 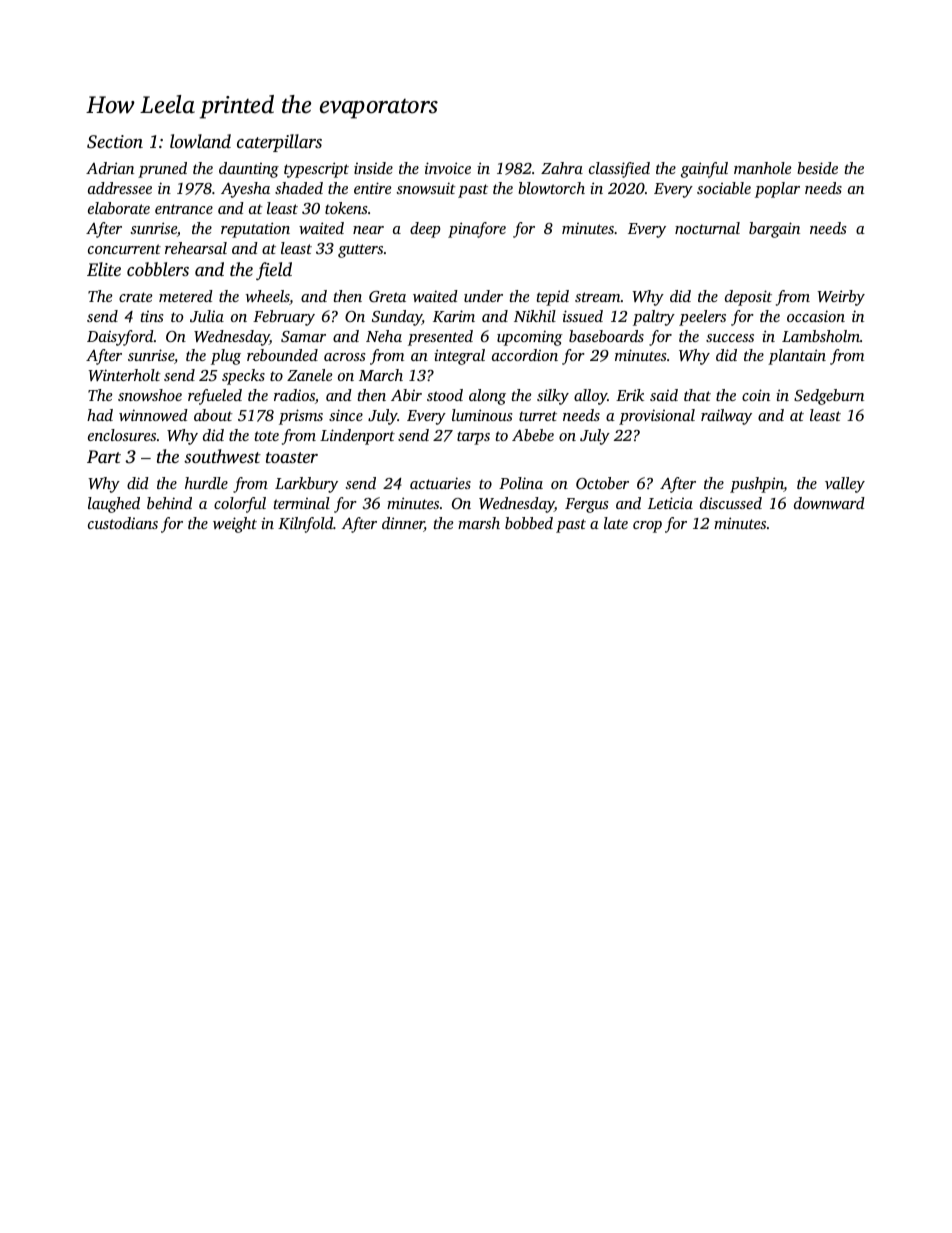 I want to click on provisional, so click(x=657, y=417).
